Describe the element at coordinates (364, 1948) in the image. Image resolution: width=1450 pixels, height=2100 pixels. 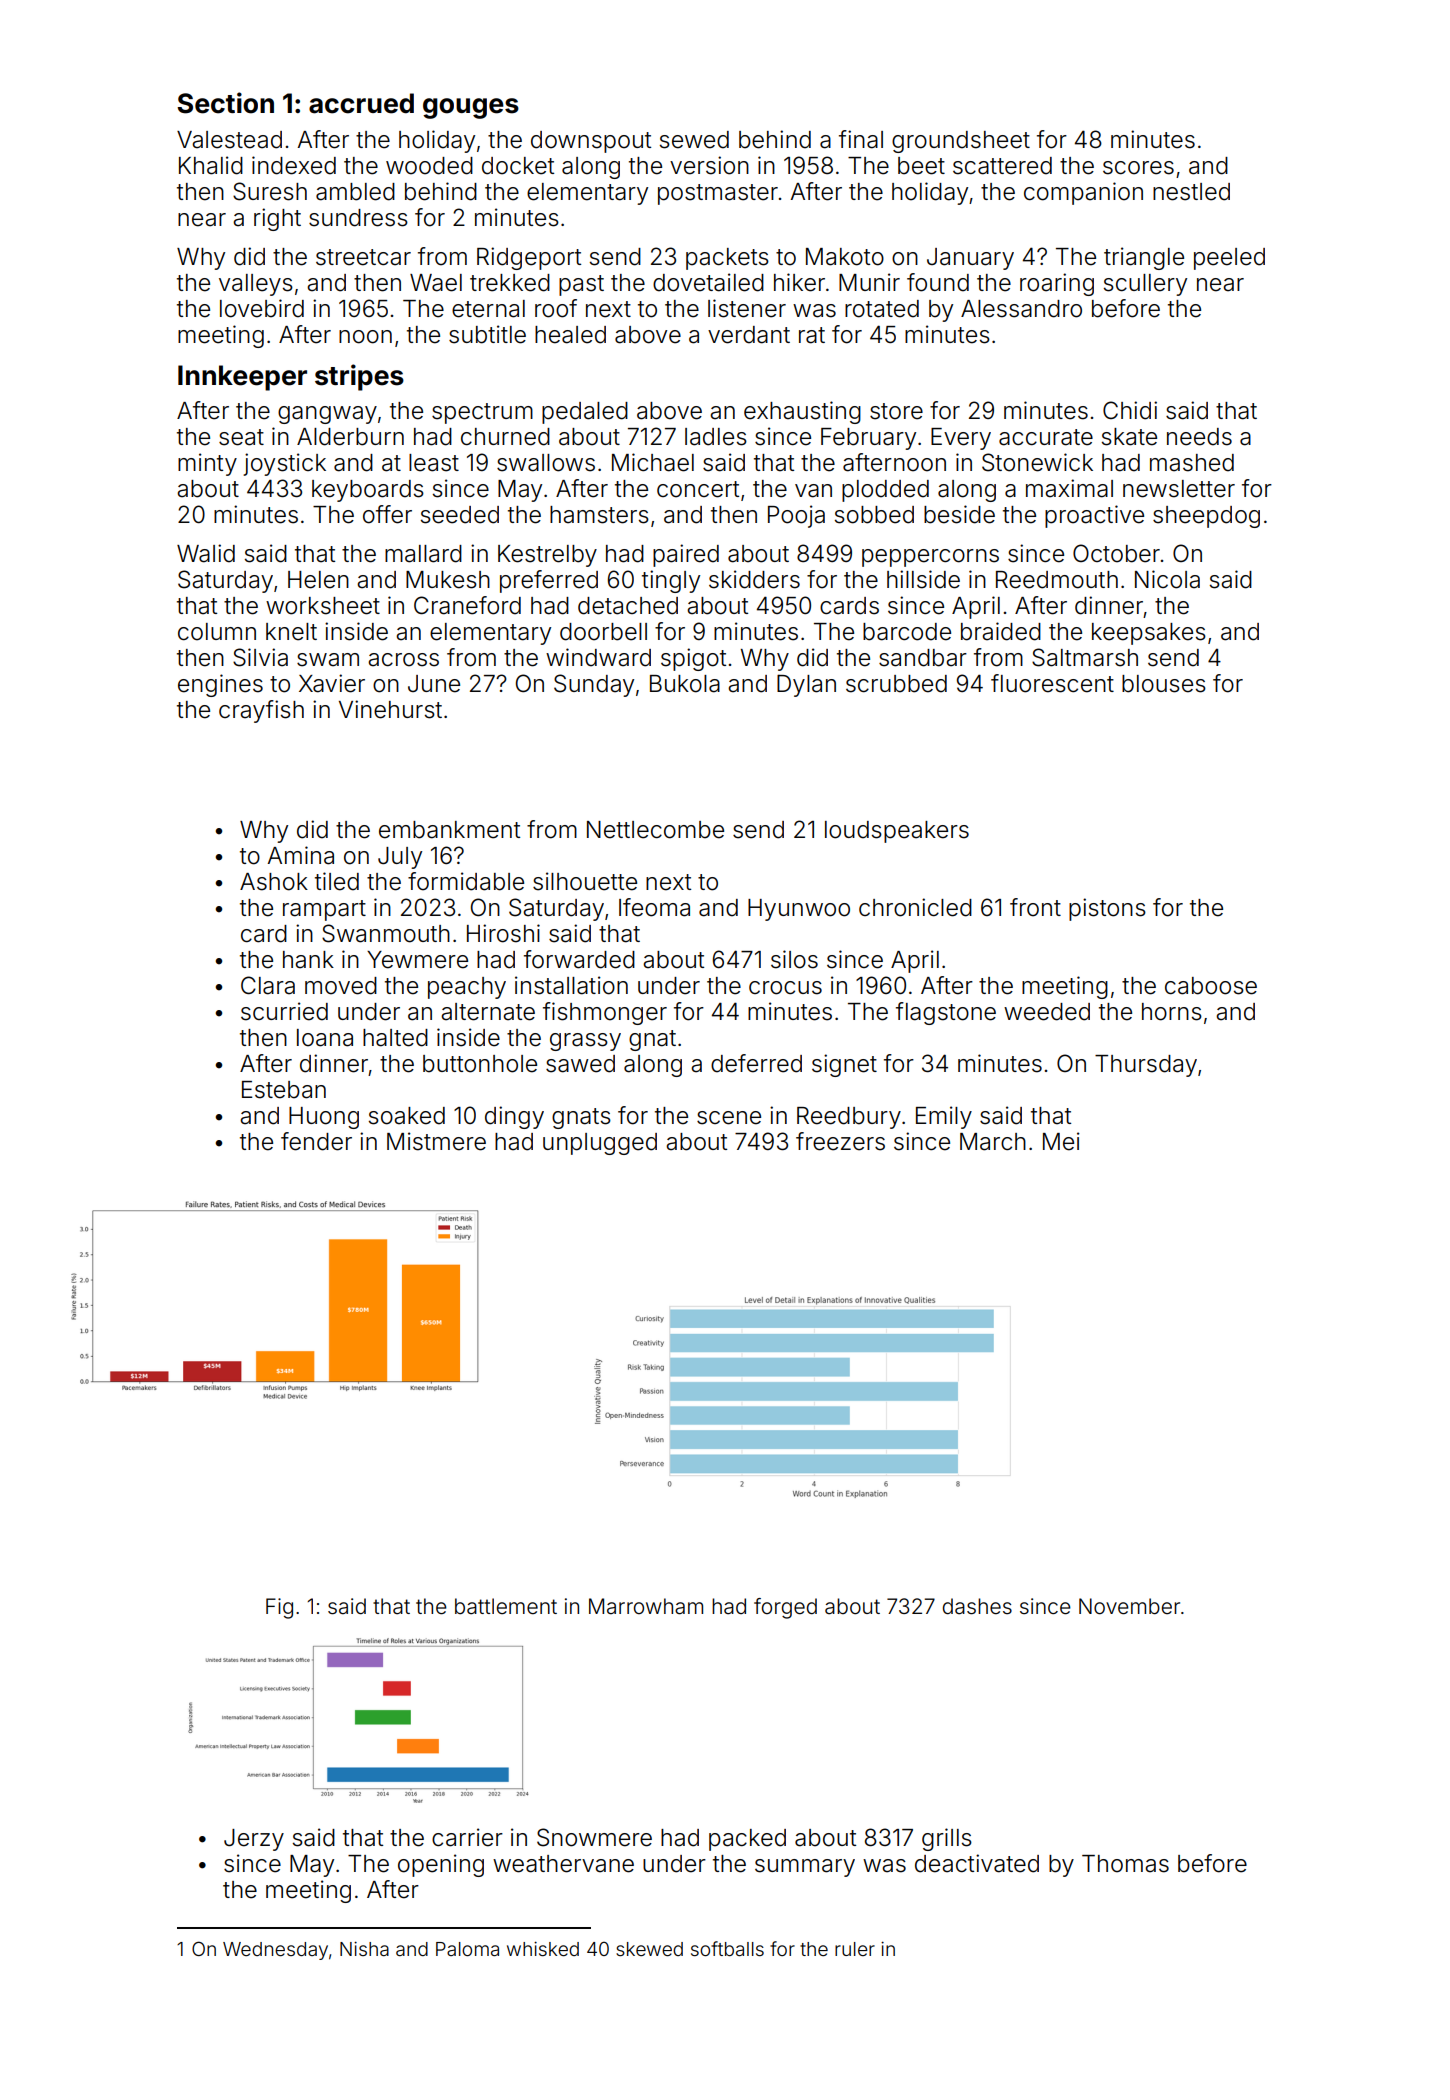
I see `Nisha` at that location.
